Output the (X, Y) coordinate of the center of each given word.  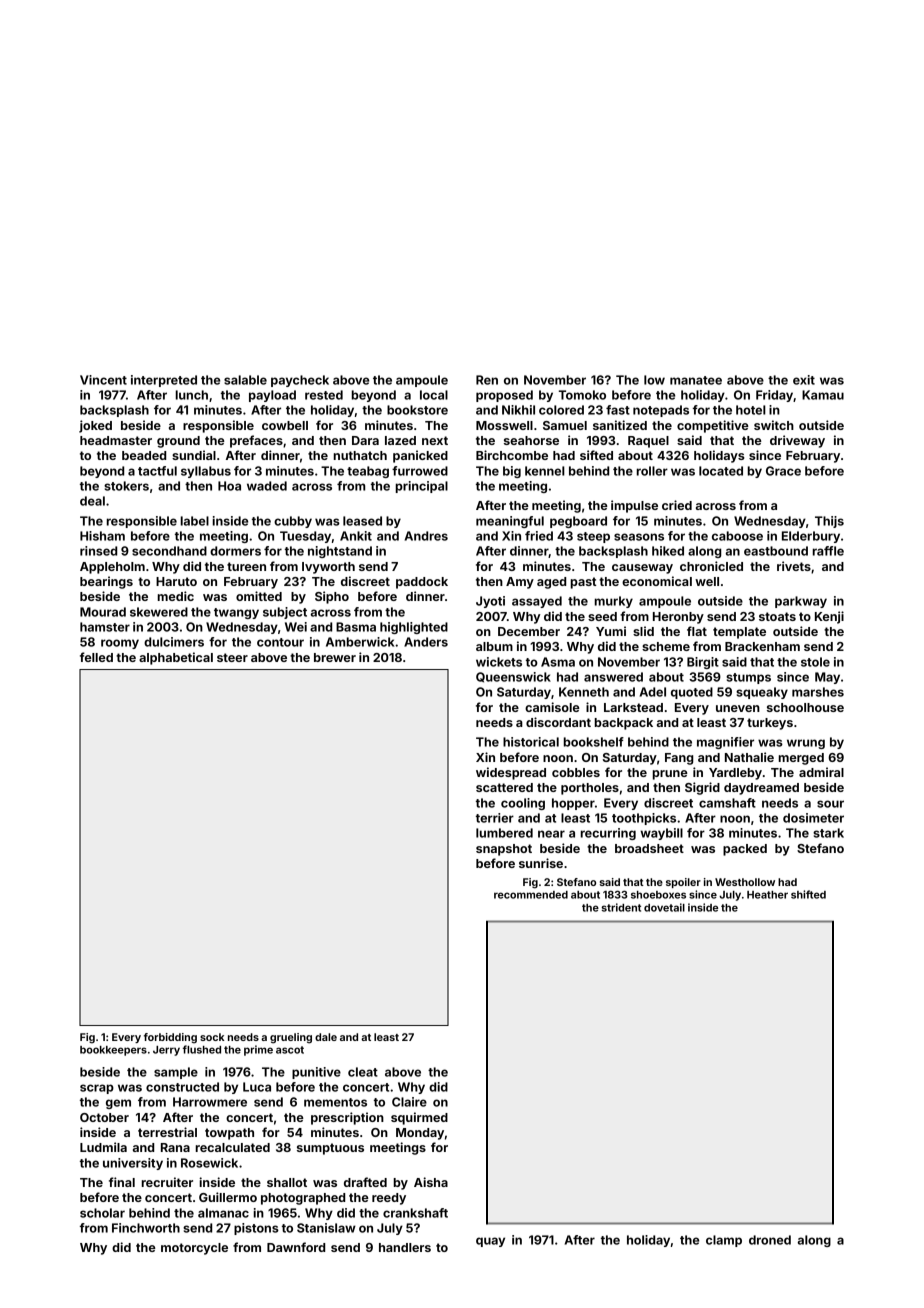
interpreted (164, 381)
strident (621, 907)
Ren (487, 380)
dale (326, 1037)
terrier (495, 818)
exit (804, 380)
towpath (229, 1134)
